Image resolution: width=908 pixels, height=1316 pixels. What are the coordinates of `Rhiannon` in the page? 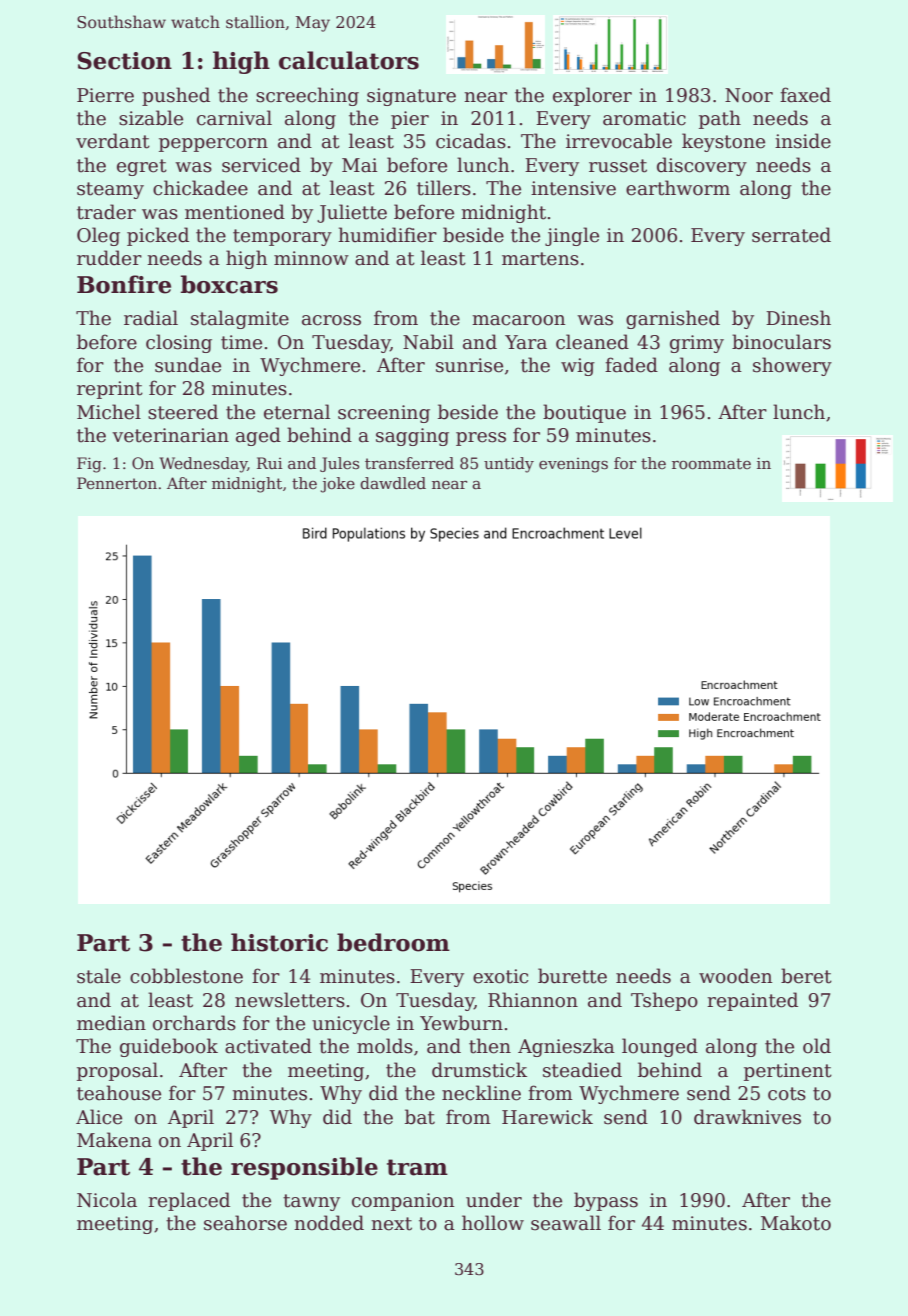 It's located at (533, 1000).
